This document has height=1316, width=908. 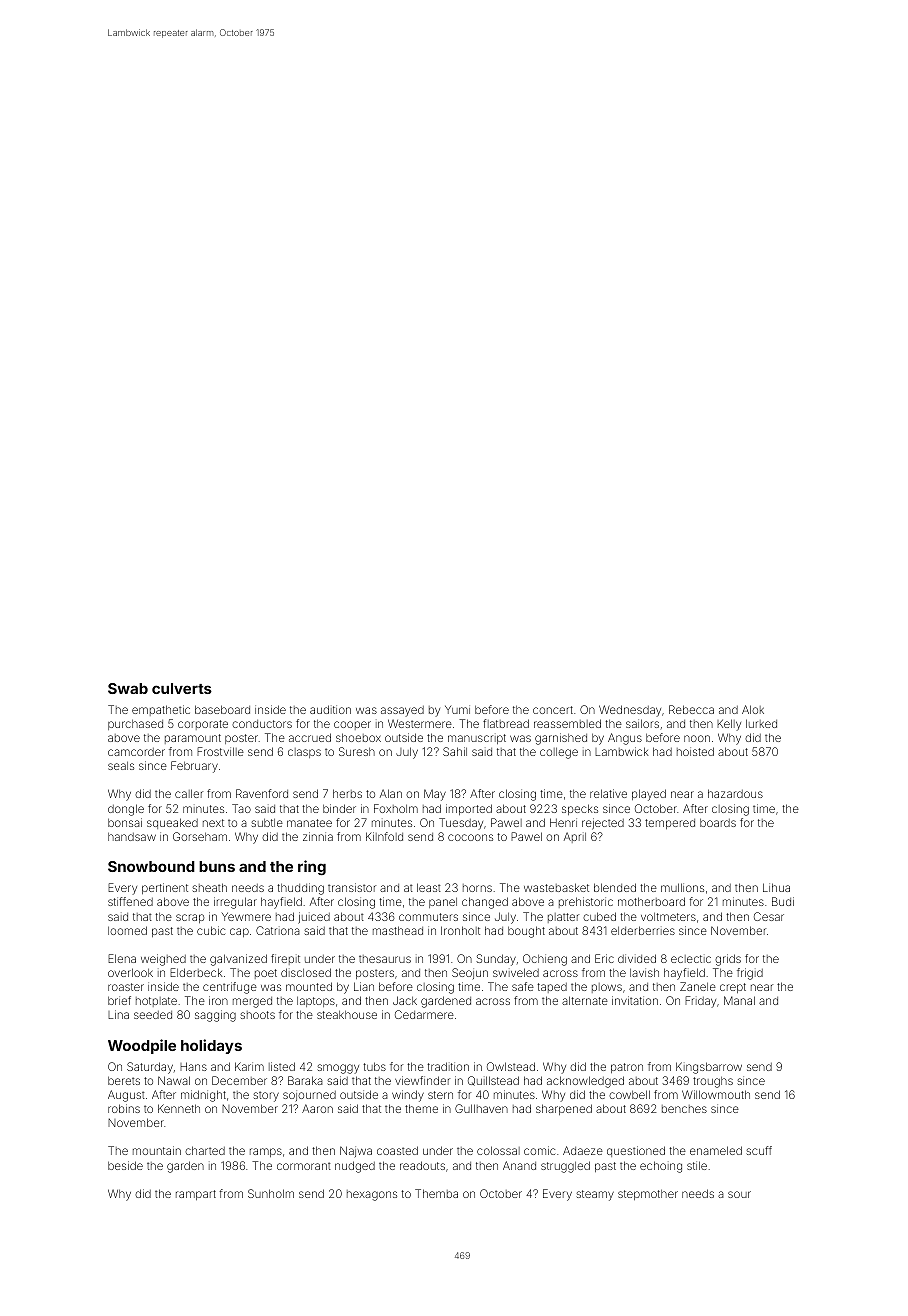 I want to click on stiffened, so click(x=130, y=901).
